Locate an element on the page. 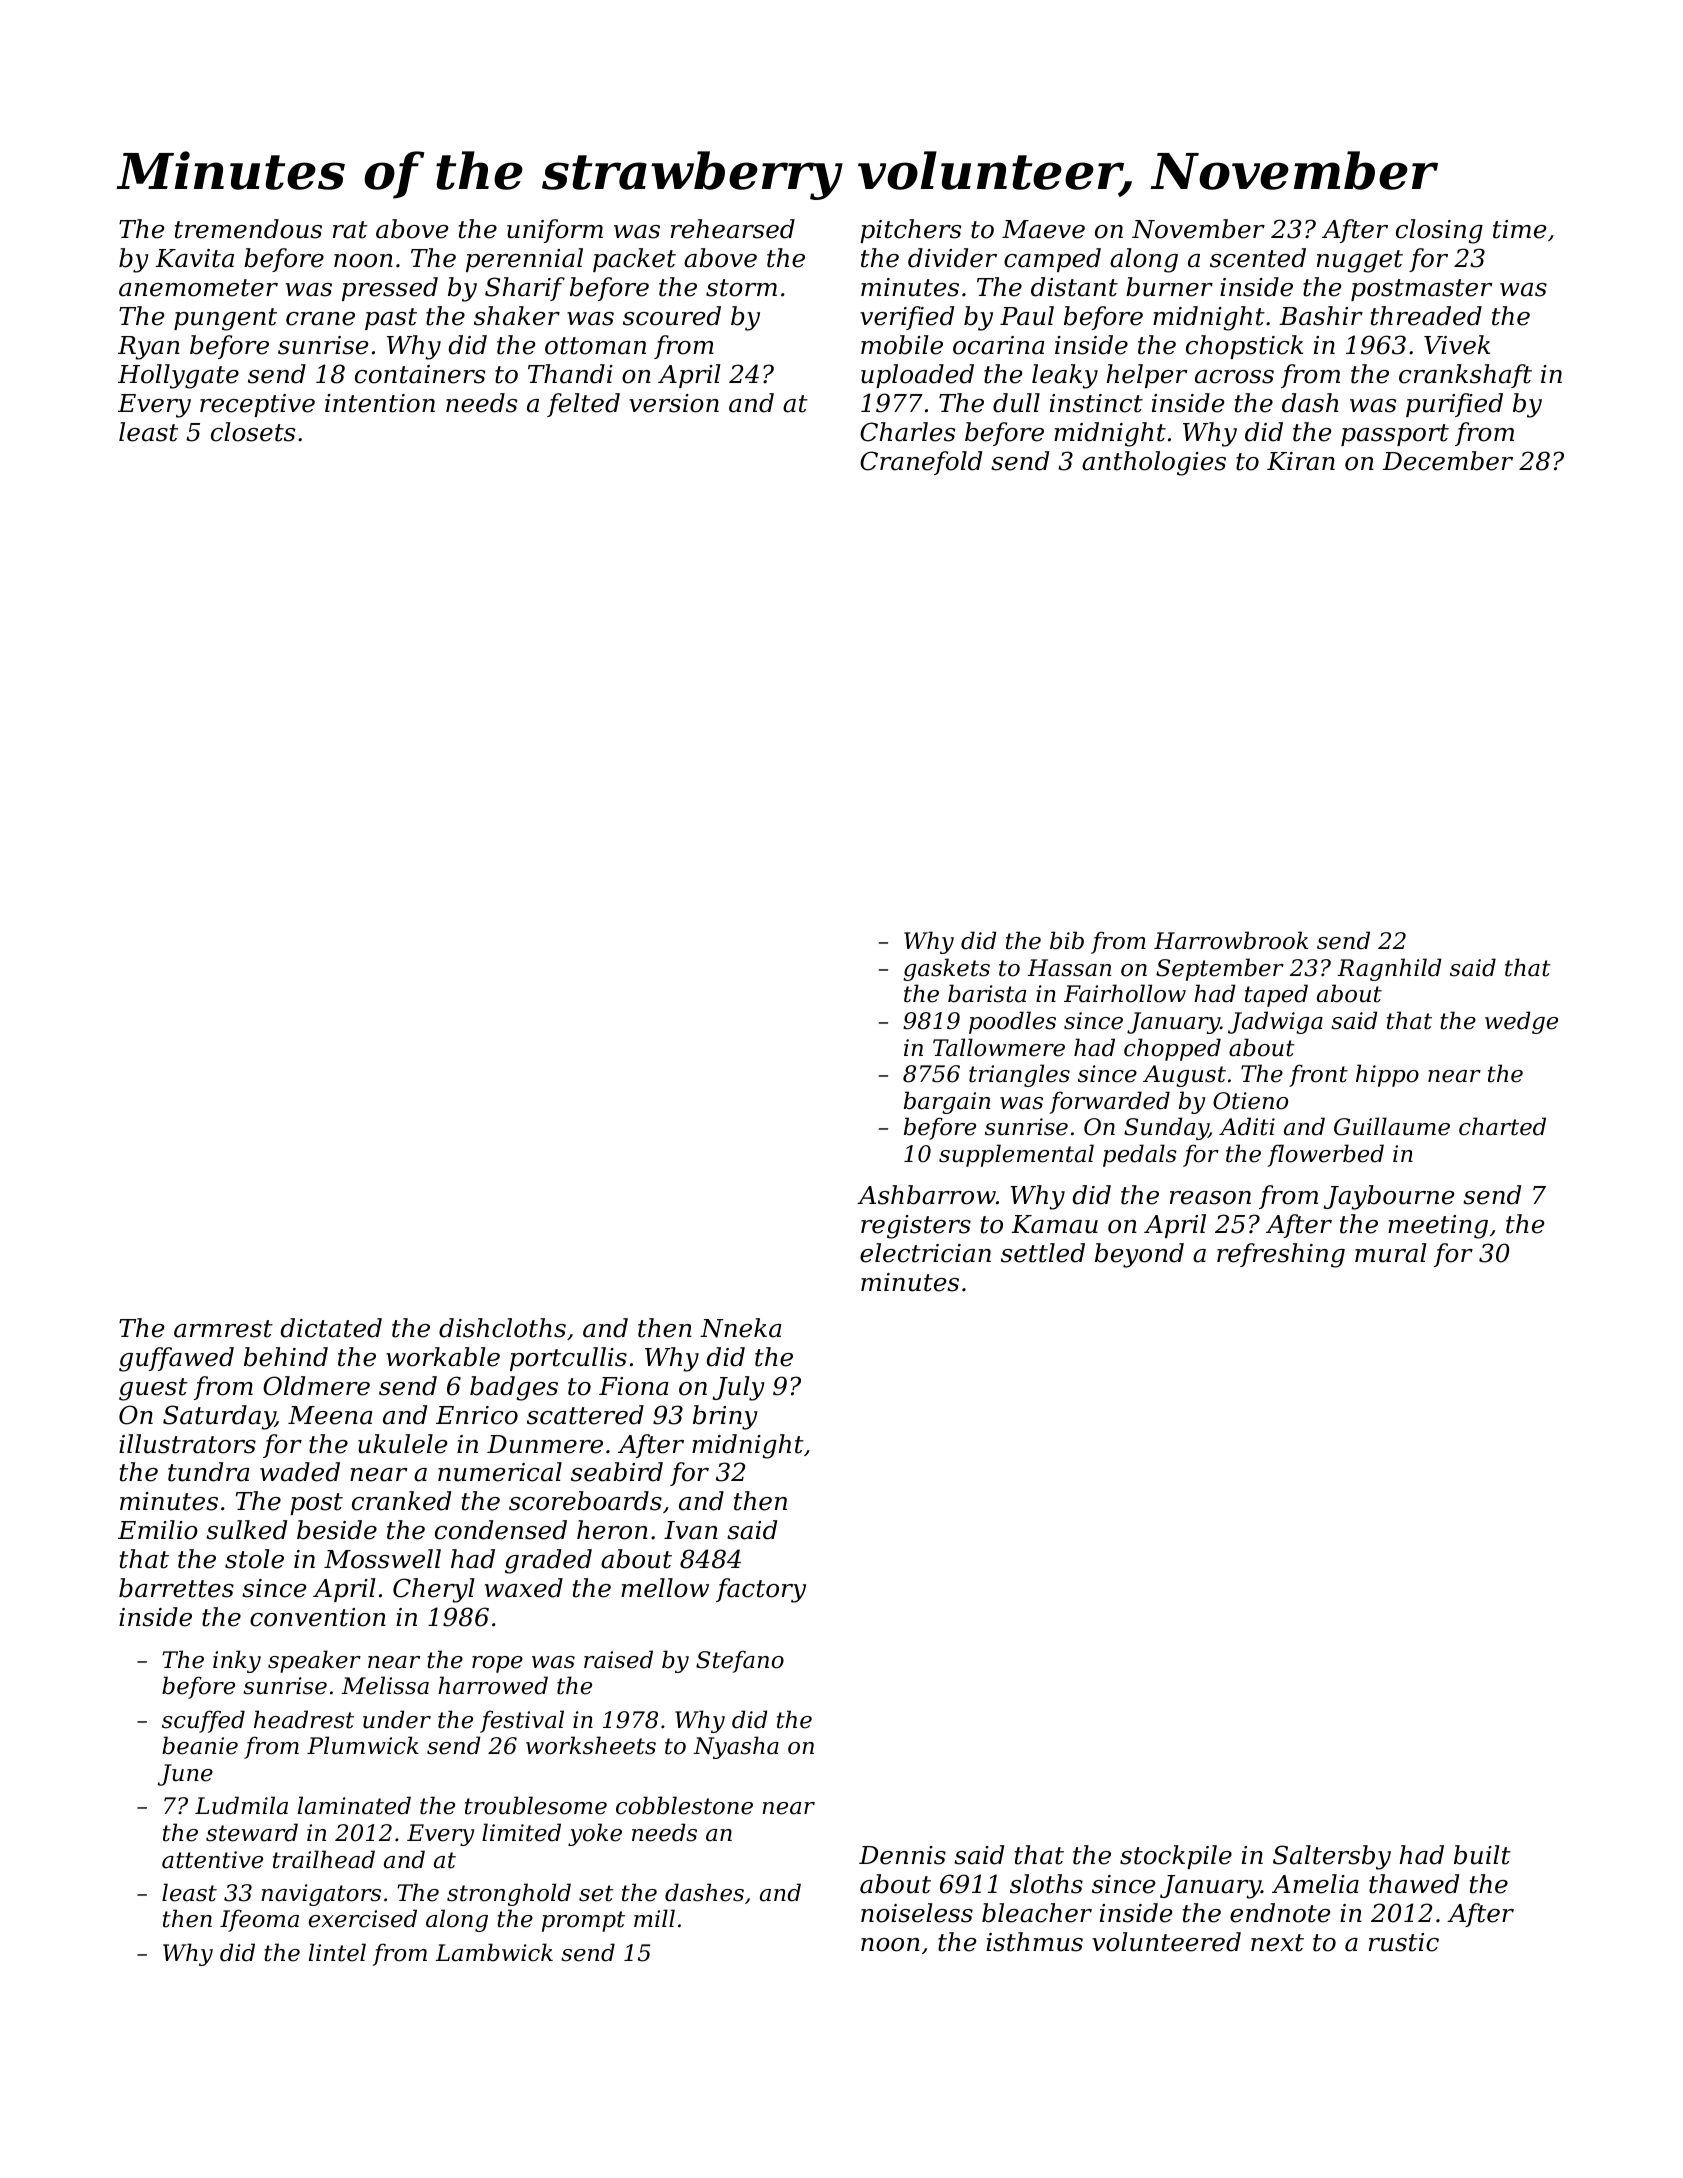 This document has height=2178, width=1683. December is located at coordinates (1447, 461).
